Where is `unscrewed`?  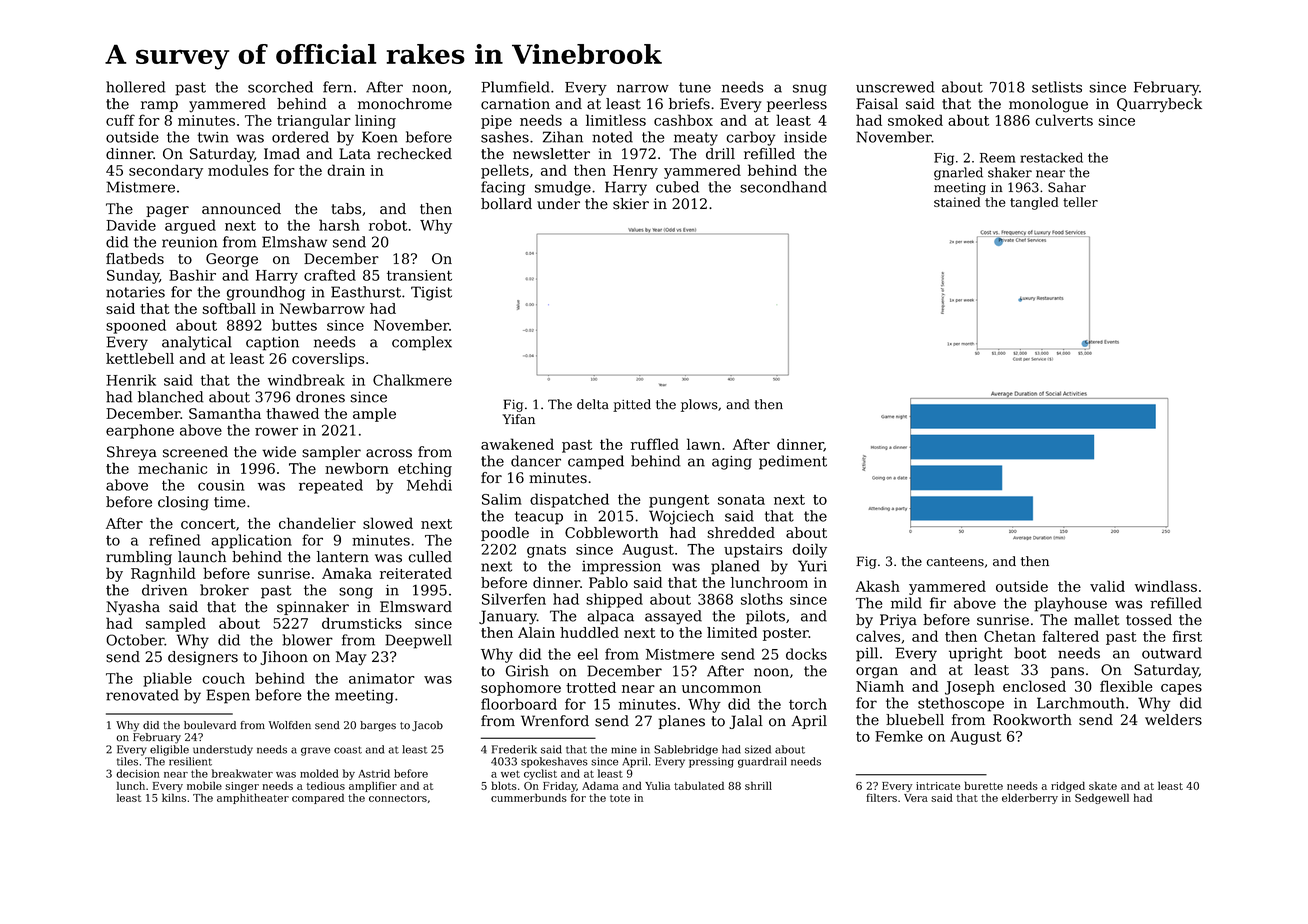 unscrewed is located at coordinates (895, 87).
